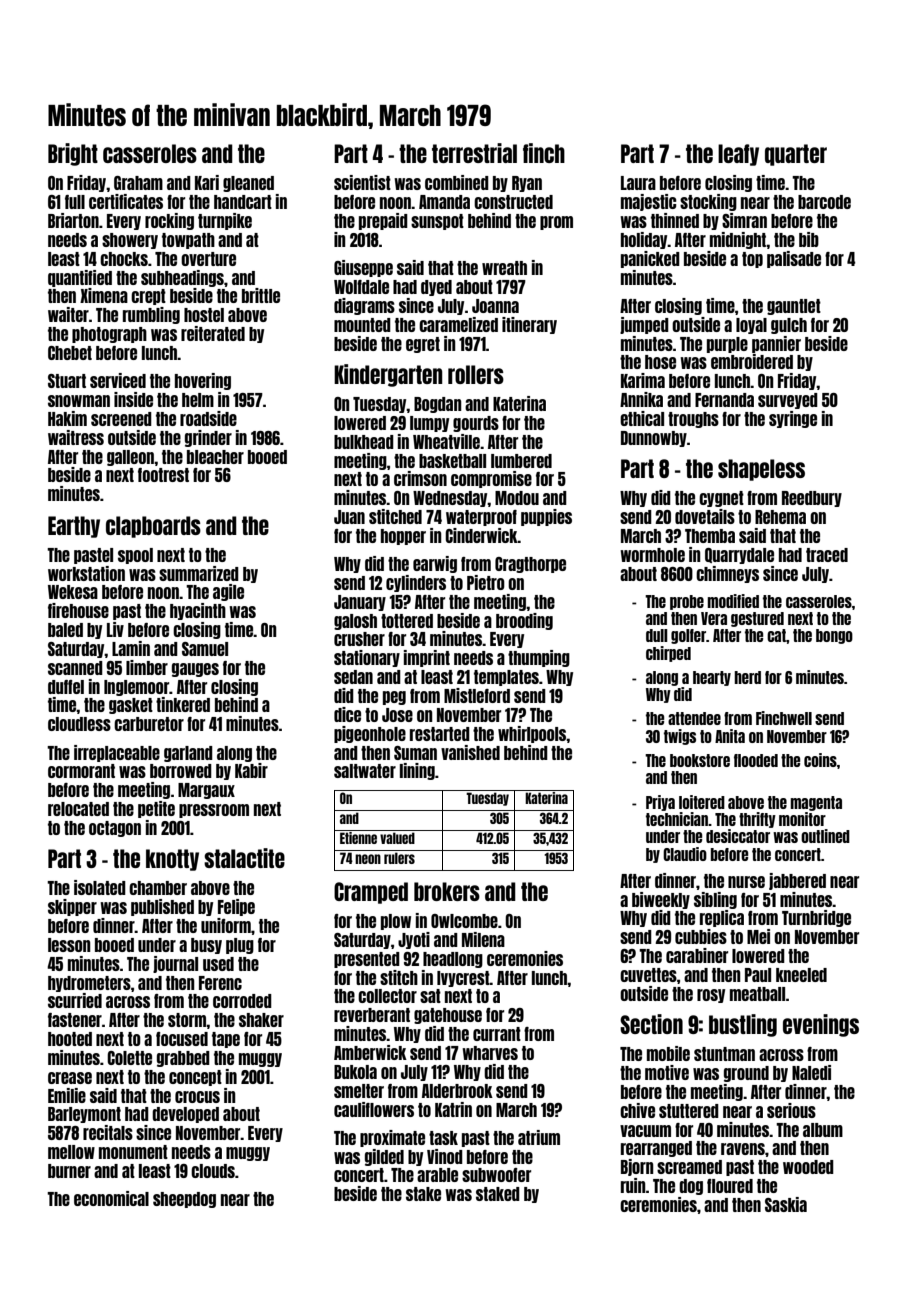 This page has height=1316, width=908. I want to click on midnight, so click(738, 240).
